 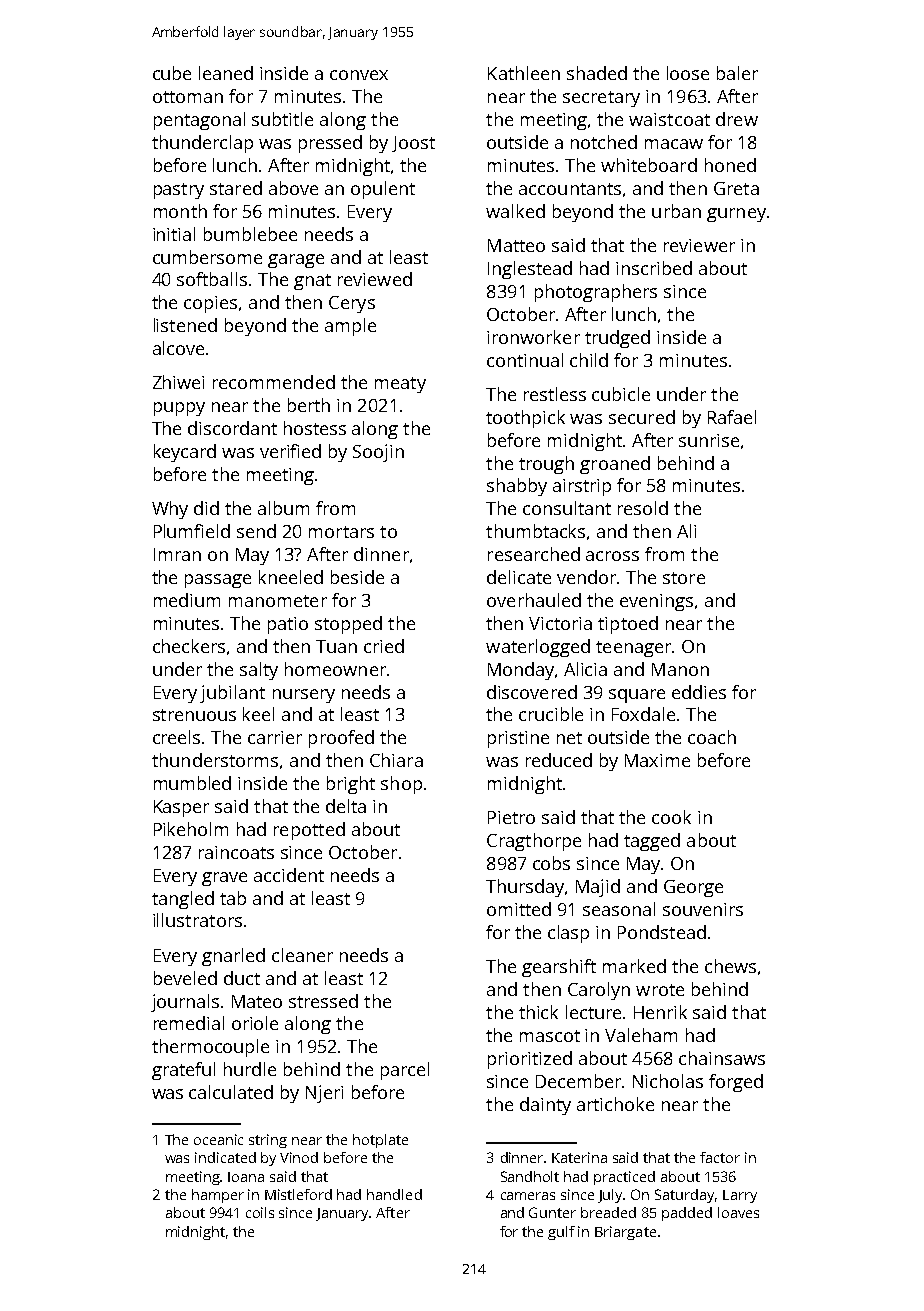 I want to click on verified, so click(x=290, y=451).
